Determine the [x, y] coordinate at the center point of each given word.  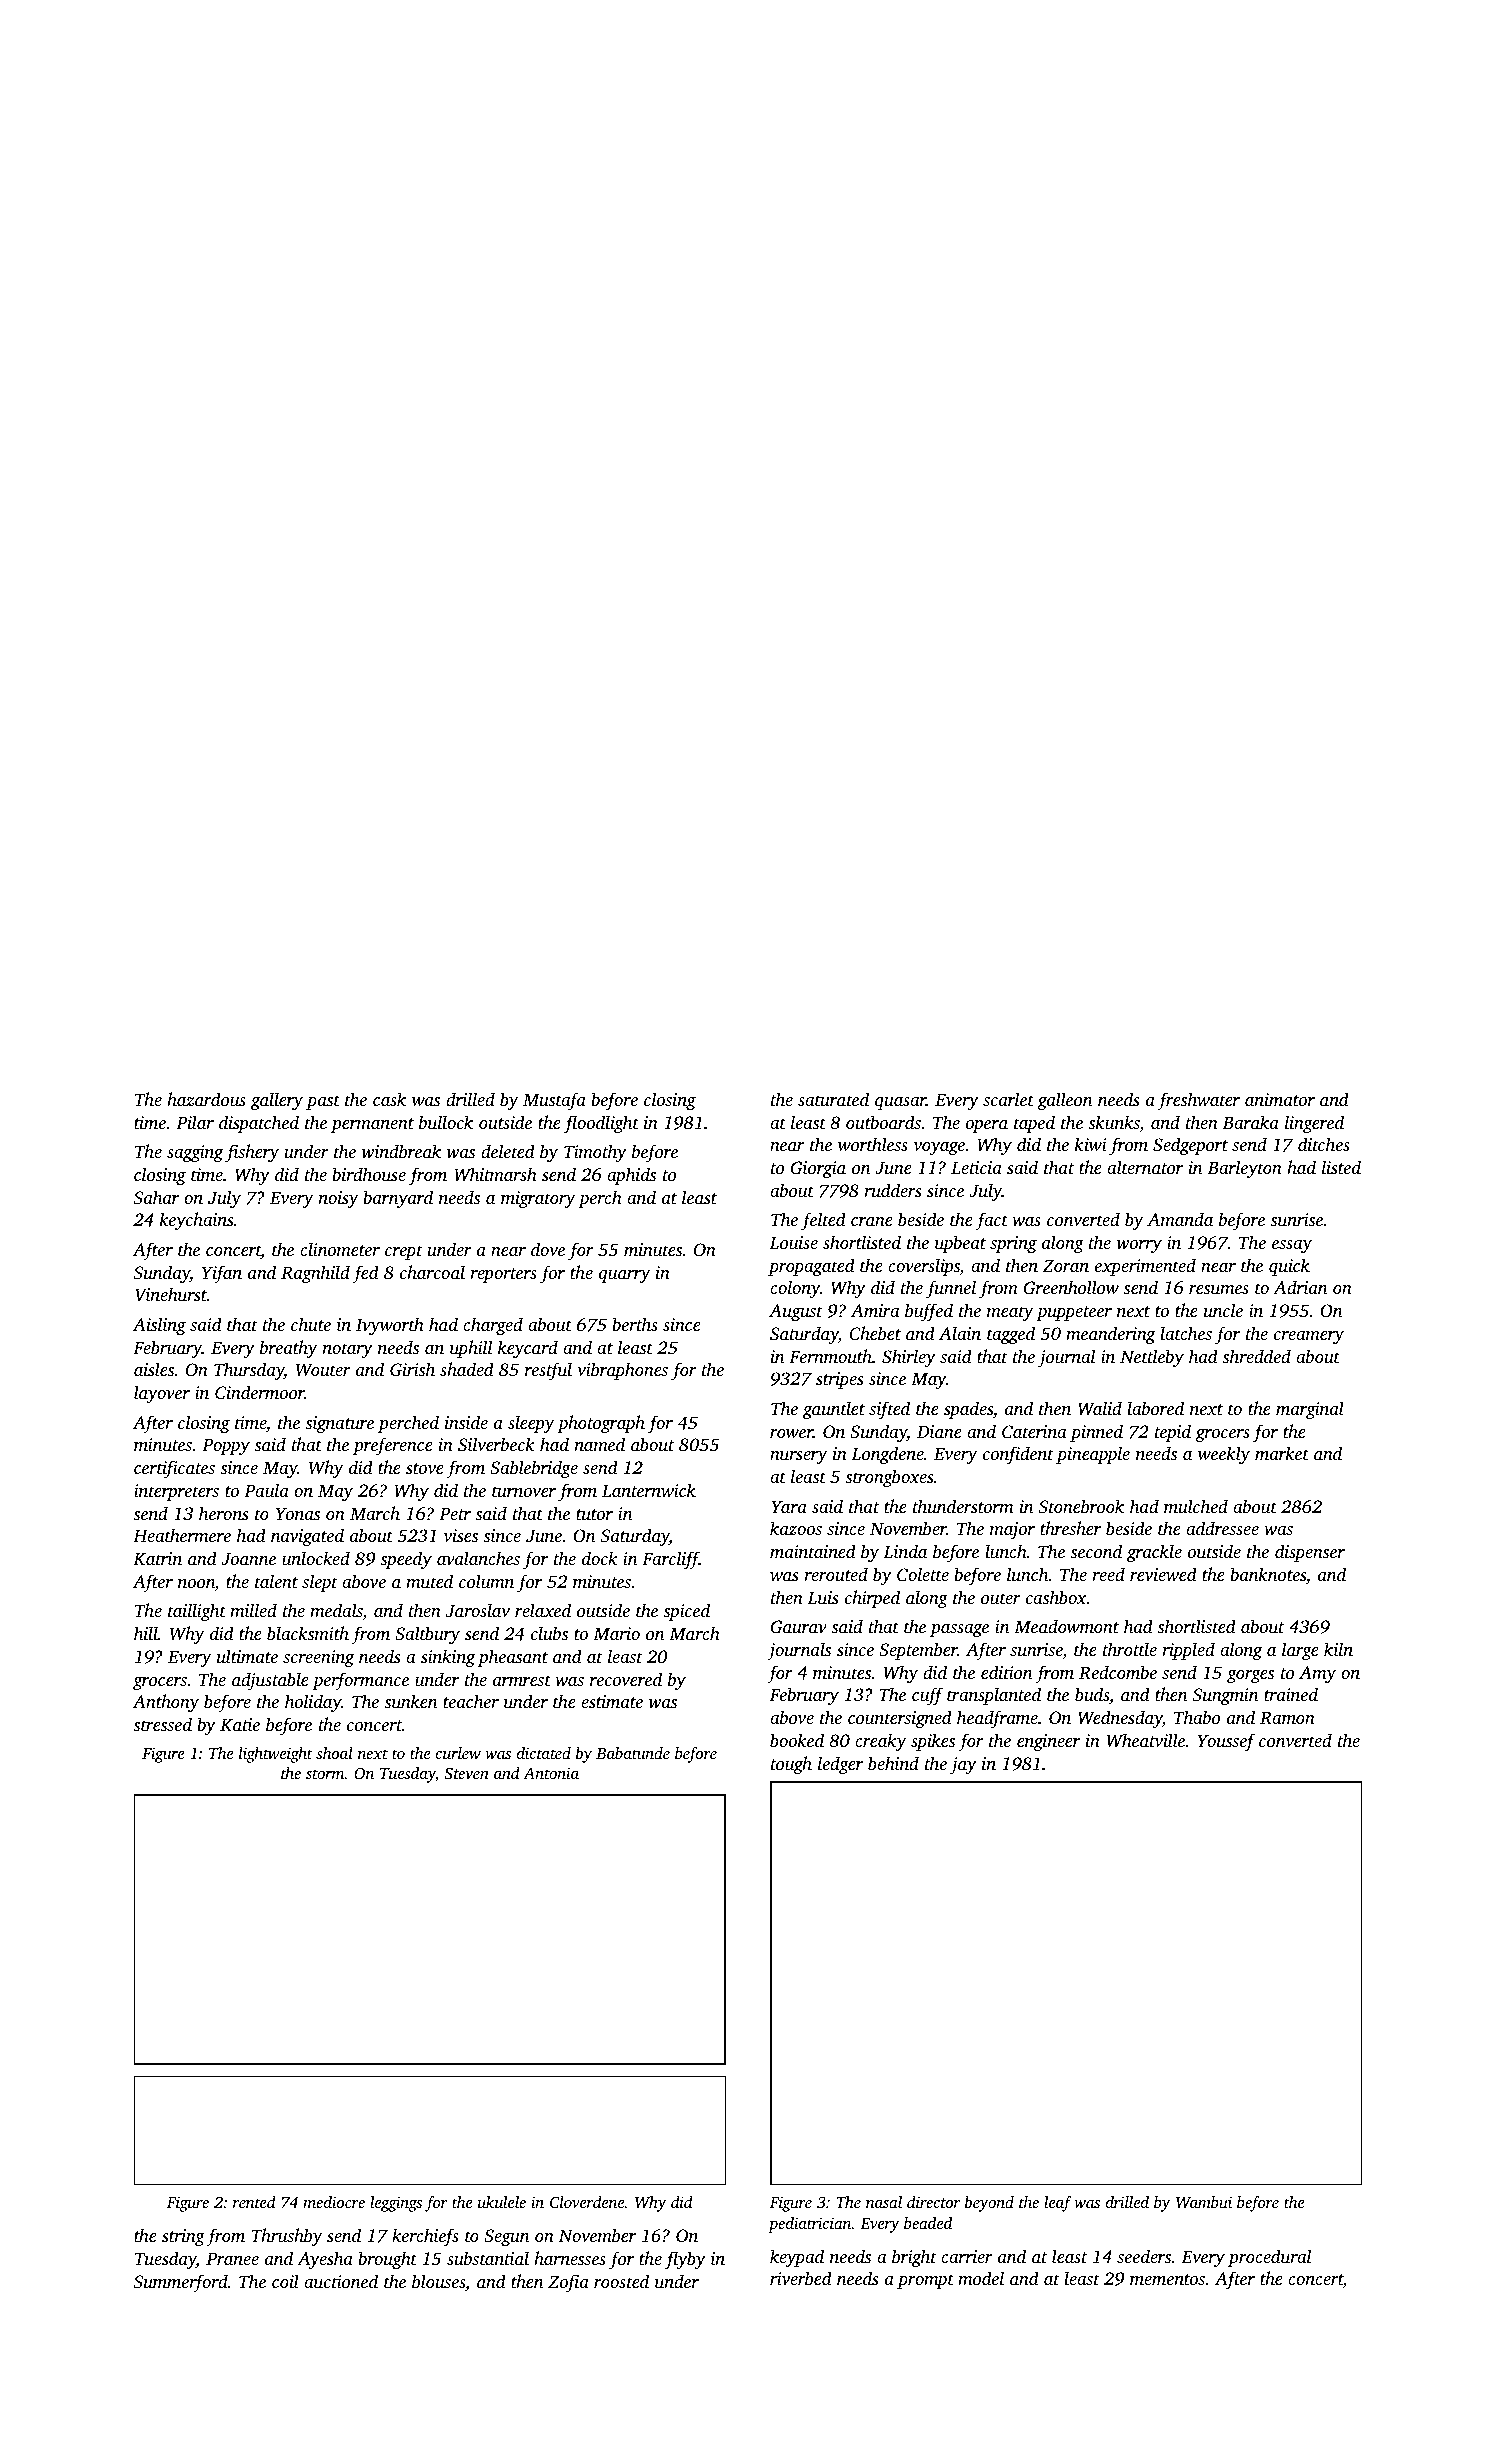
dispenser [1310, 1553]
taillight [197, 1612]
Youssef [1226, 1742]
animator [1280, 1099]
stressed [162, 1724]
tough [791, 1765]
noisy [338, 1199]
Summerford [181, 2283]
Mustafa [554, 1101]
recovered [626, 1679]
